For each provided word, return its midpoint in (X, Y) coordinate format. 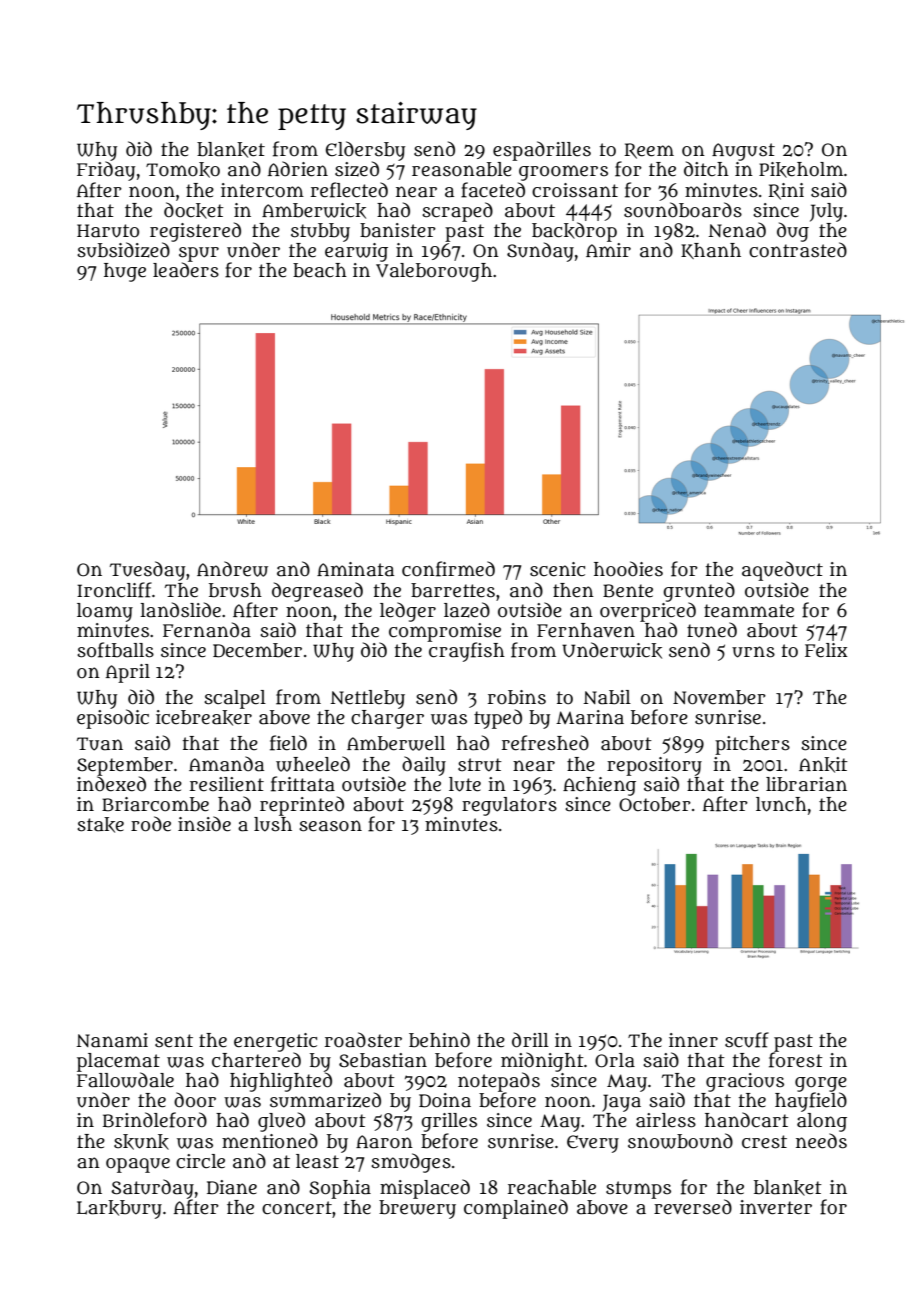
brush (235, 590)
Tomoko (183, 170)
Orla (615, 1060)
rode (151, 824)
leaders (186, 270)
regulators (509, 806)
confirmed (448, 569)
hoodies (628, 569)
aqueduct (782, 571)
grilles (449, 1122)
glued (281, 1122)
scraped (457, 212)
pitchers (752, 745)
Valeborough (434, 272)
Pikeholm (801, 170)
